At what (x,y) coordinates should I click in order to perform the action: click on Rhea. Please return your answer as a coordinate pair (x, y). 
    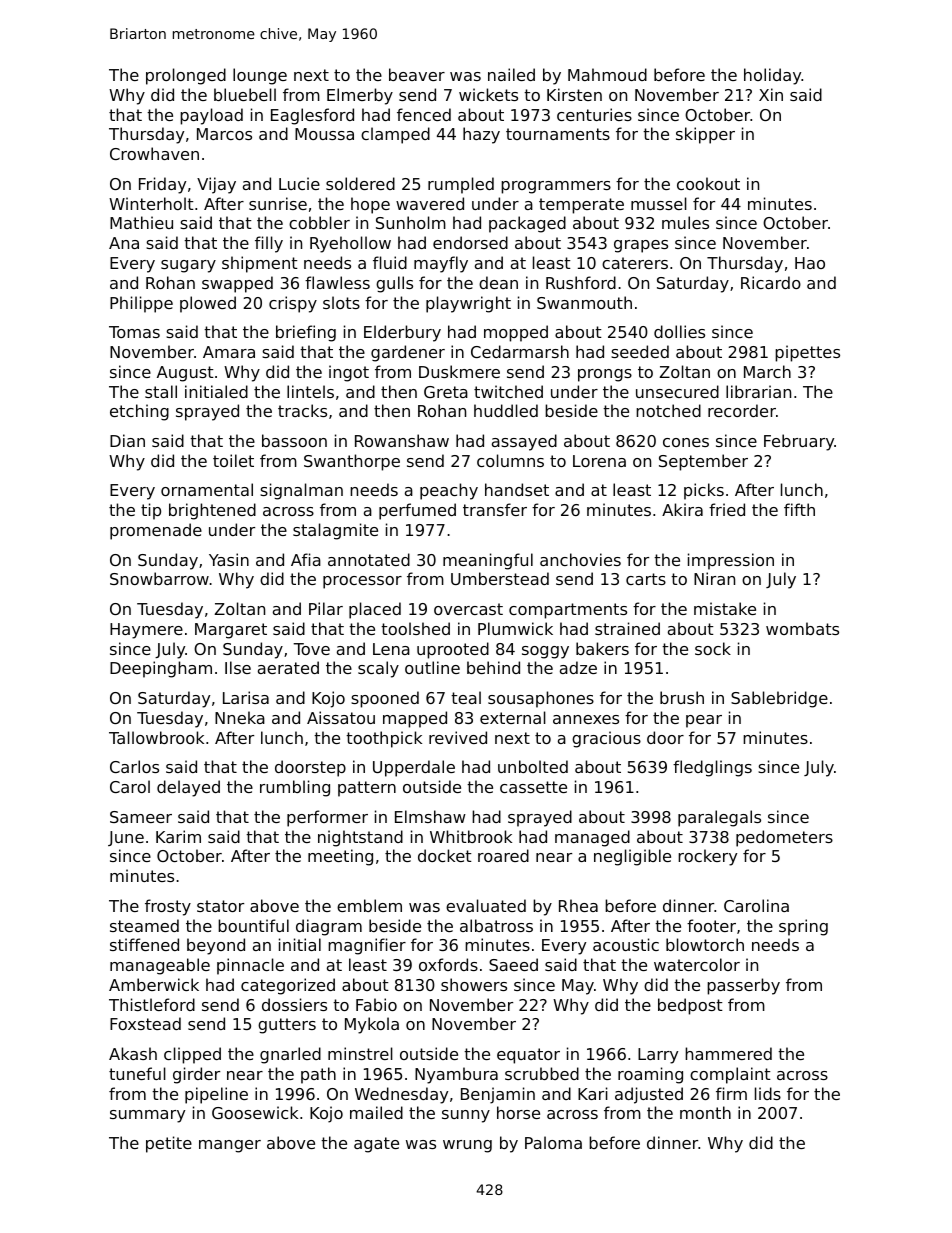
    Looking at the image, I should click on (578, 905).
